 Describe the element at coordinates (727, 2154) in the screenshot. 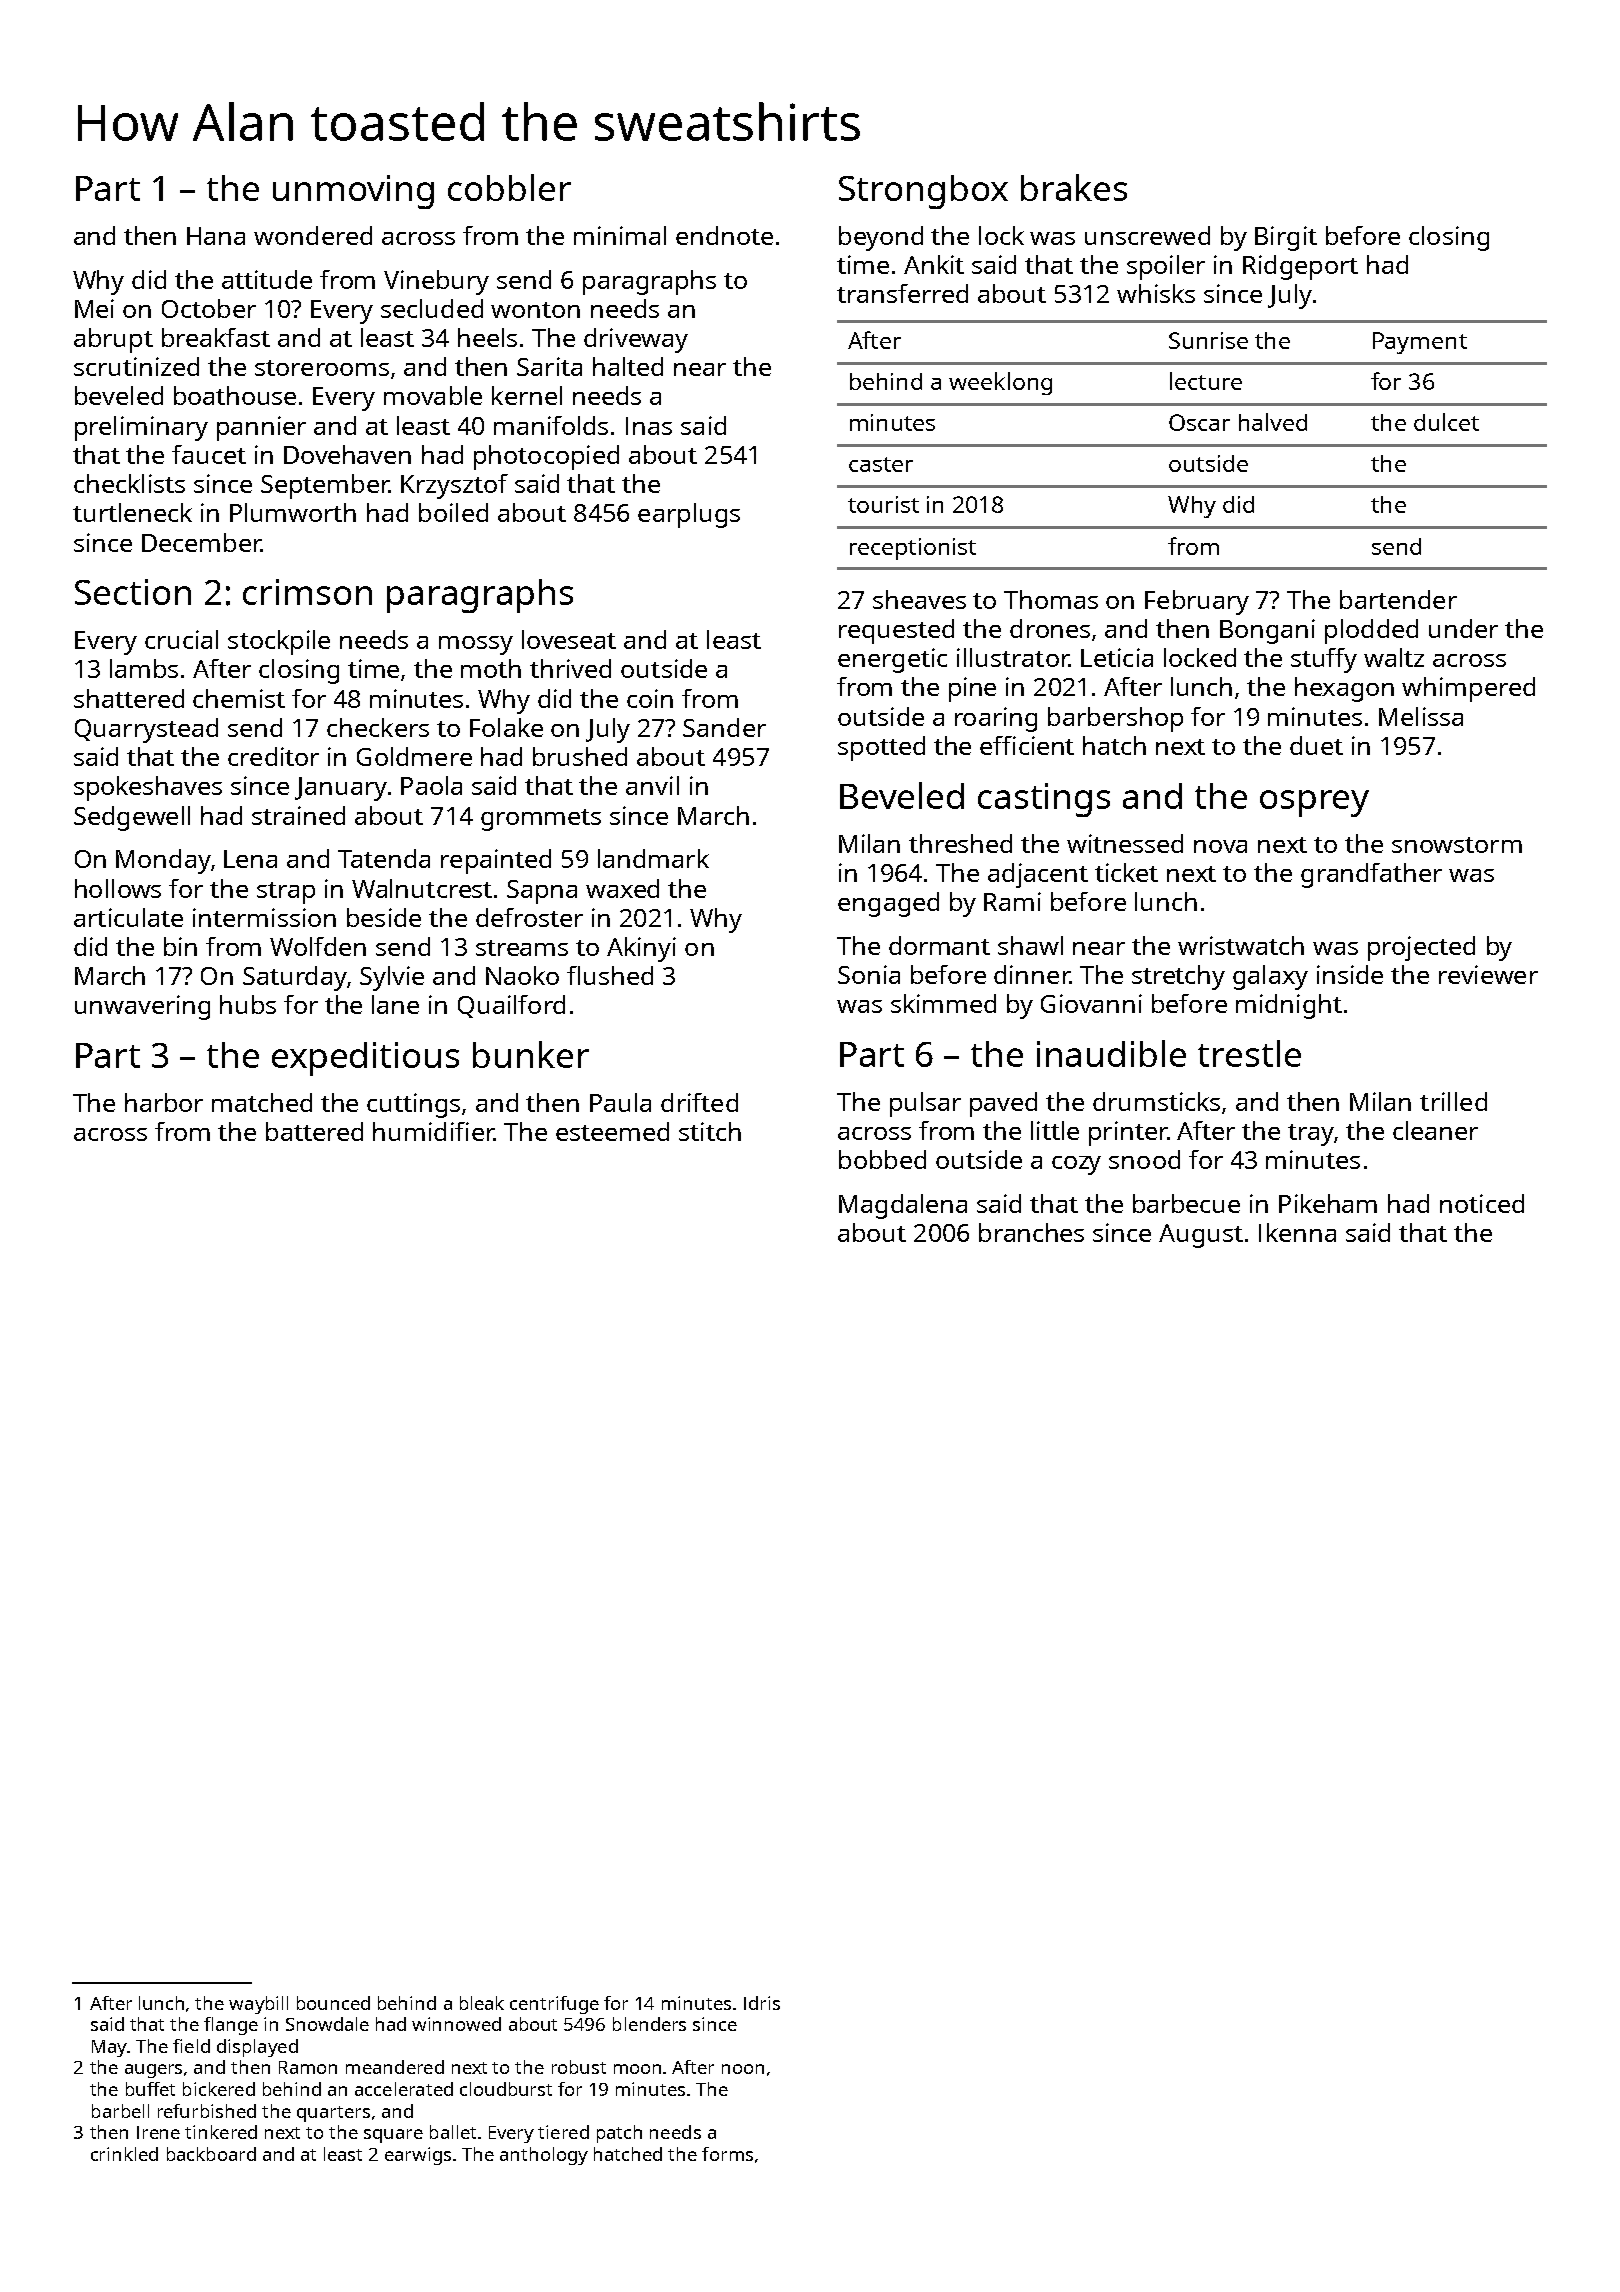

I see `forms` at that location.
